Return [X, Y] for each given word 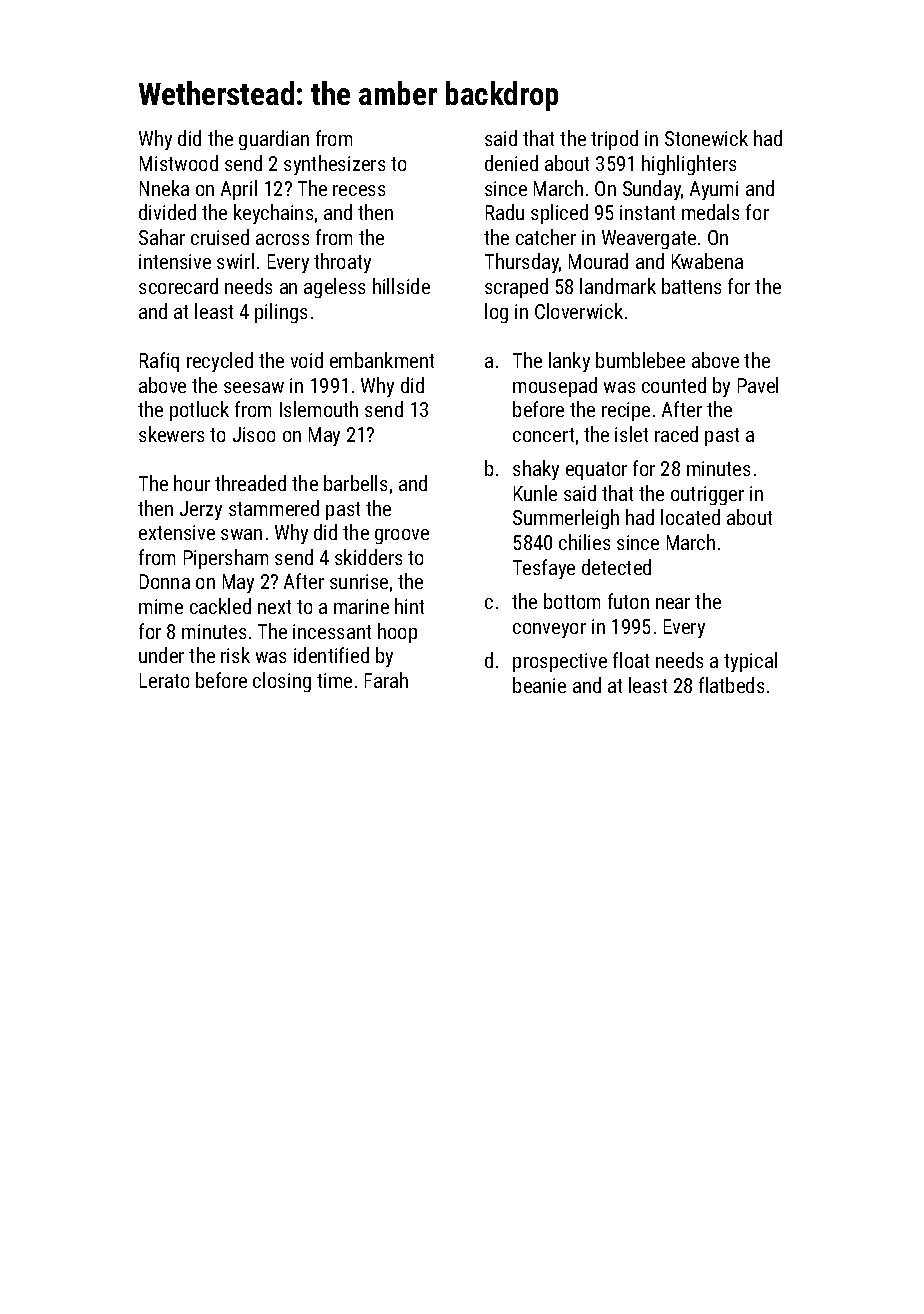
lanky [569, 362]
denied [511, 163]
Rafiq [159, 362]
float [631, 660]
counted [674, 385]
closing [282, 682]
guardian [274, 140]
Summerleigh [566, 519]
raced [676, 434]
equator [596, 471]
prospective [560, 662]
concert [543, 435]
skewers [171, 434]
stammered [274, 508]
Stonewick [706, 138]
